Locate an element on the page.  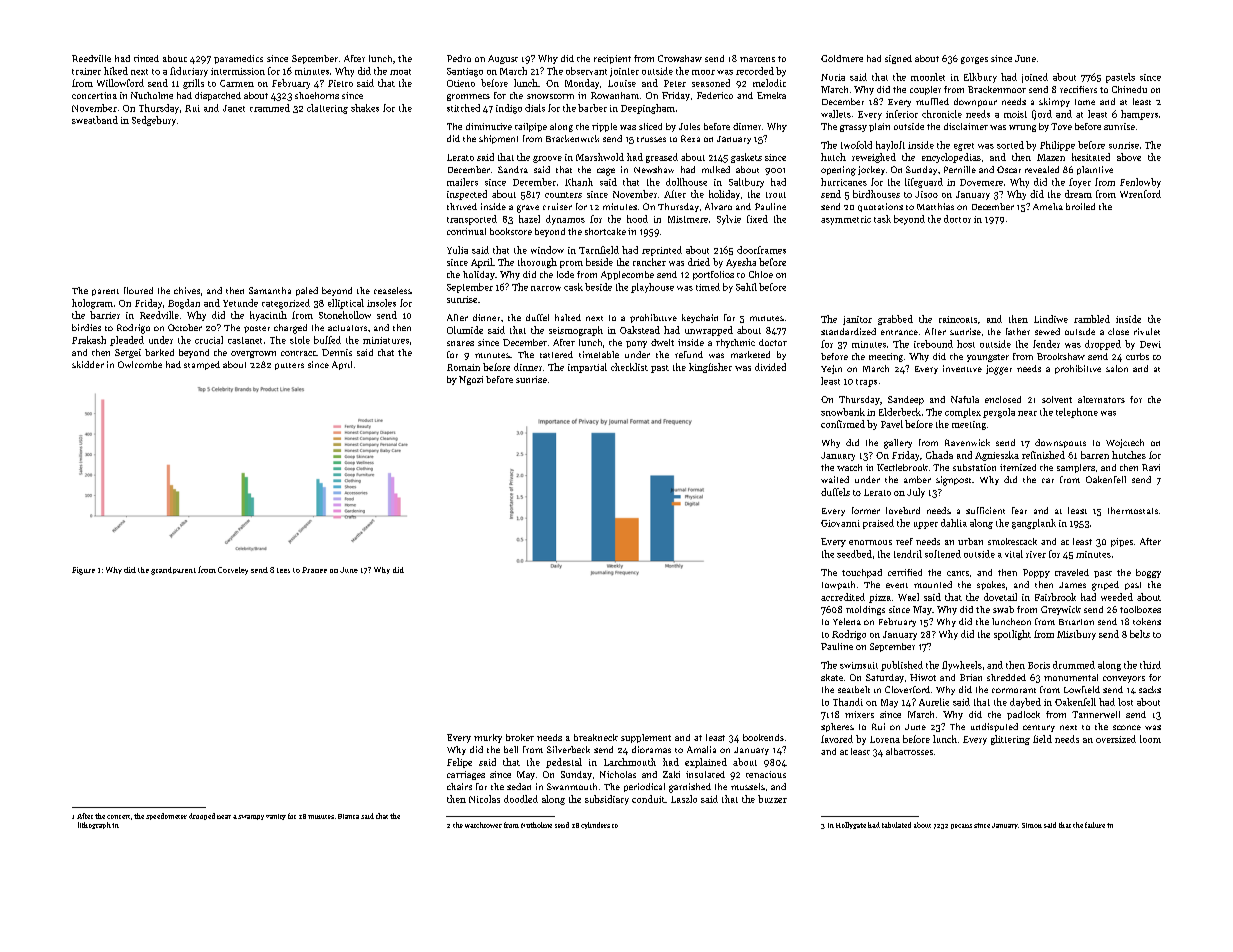
sweatband is located at coordinates (95, 120).
